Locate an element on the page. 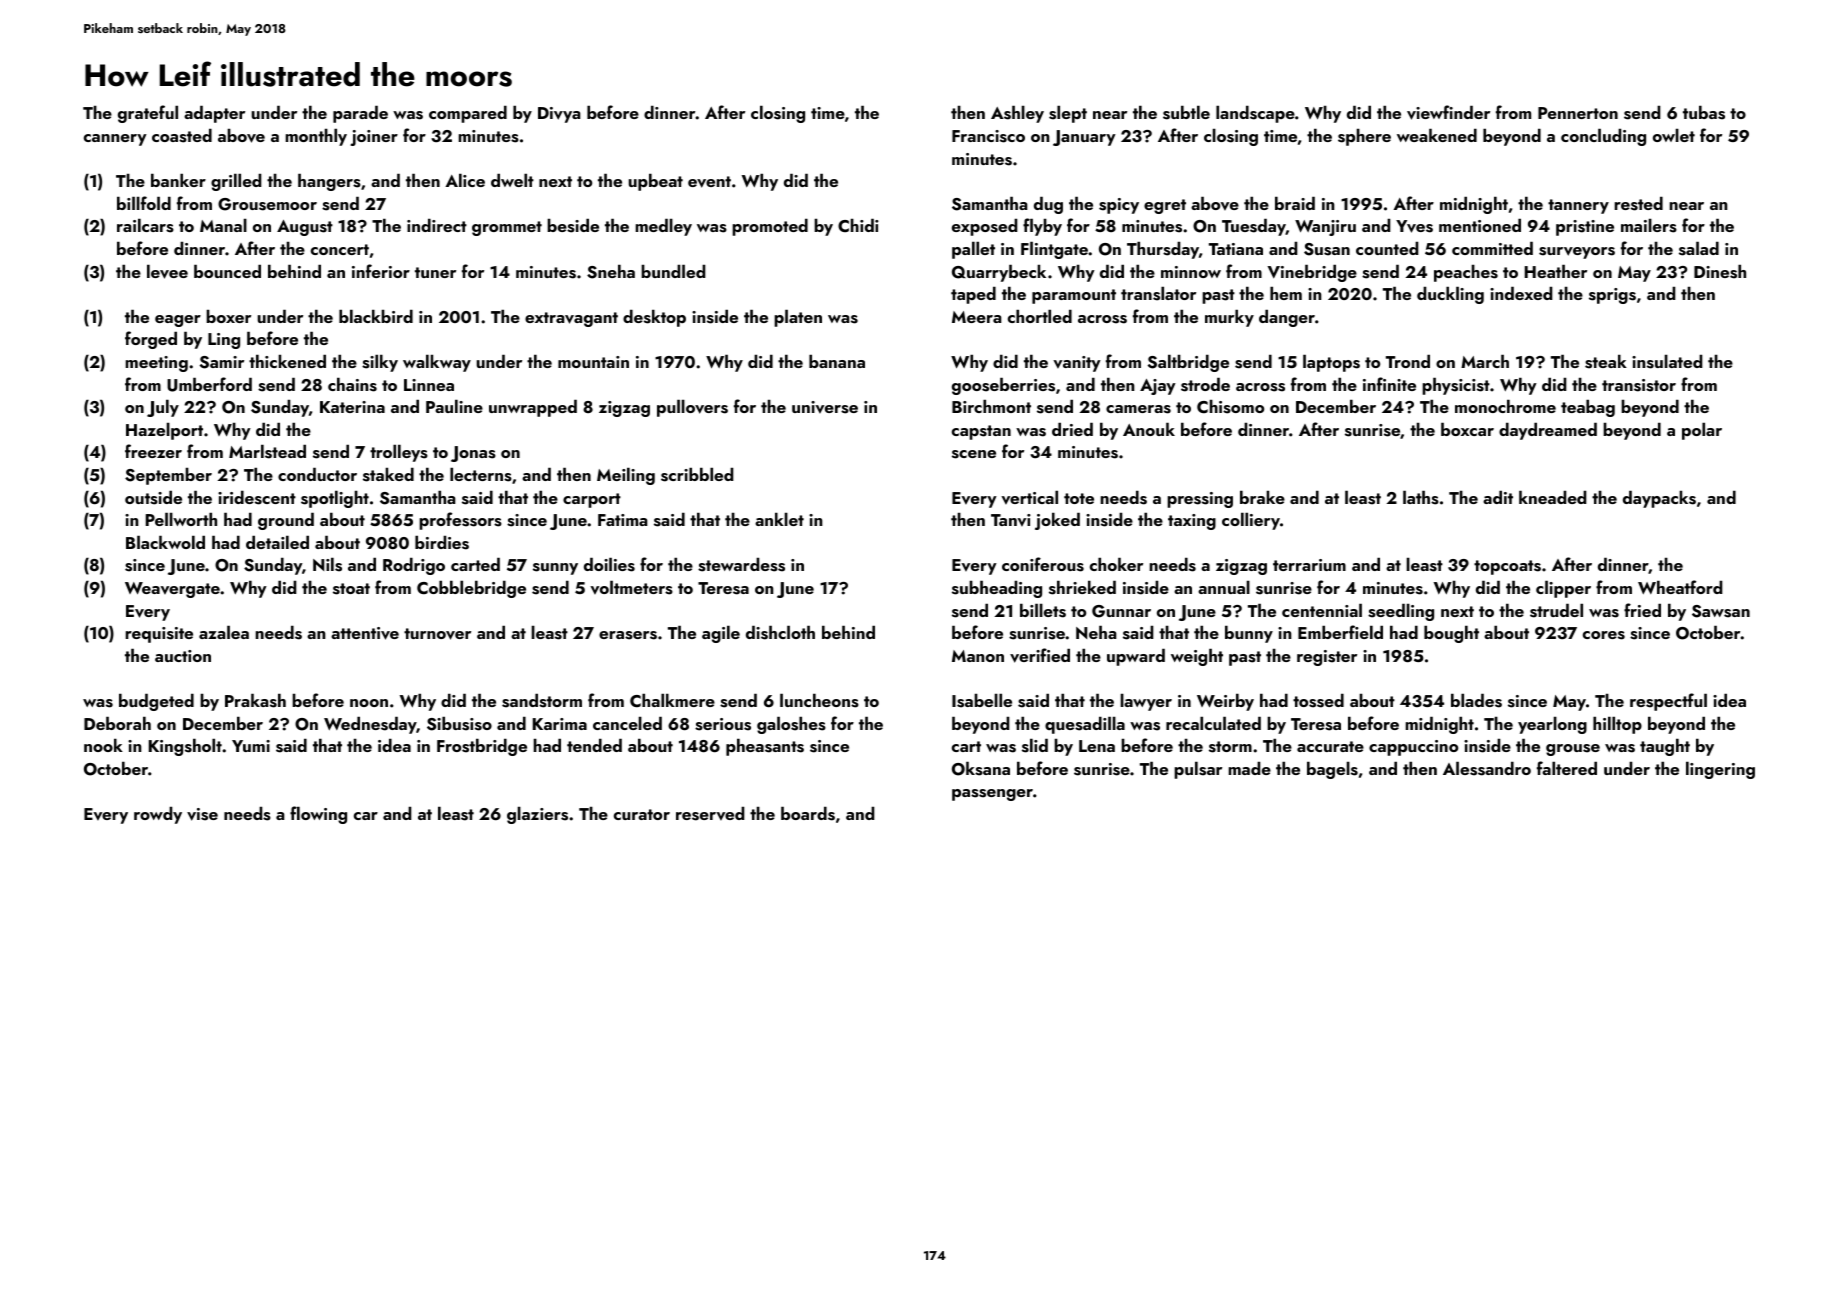 This page has height=1305, width=1846. Isabelle is located at coordinates (982, 700).
